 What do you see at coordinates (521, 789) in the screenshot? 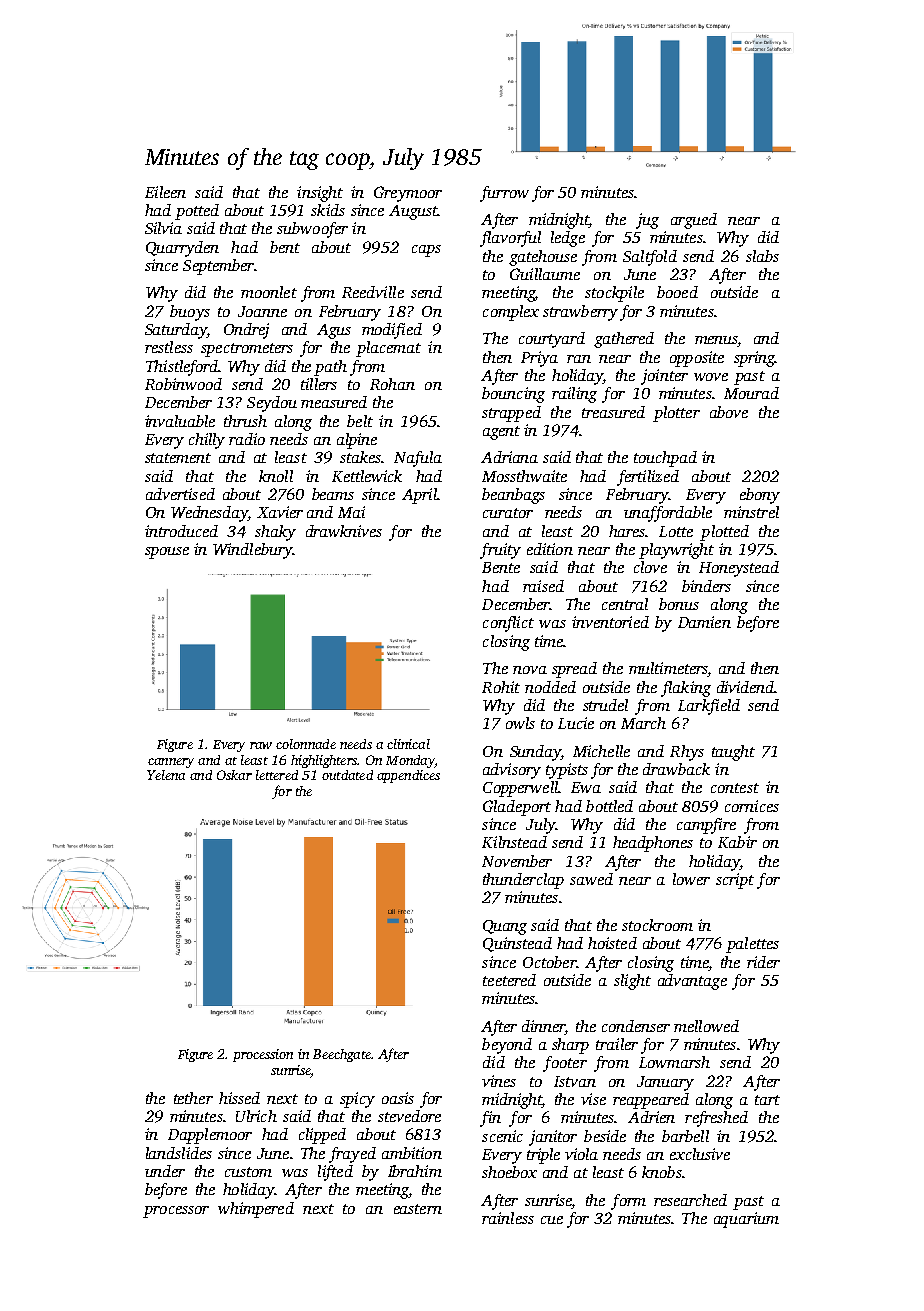
I see `Copperwell` at bounding box center [521, 789].
